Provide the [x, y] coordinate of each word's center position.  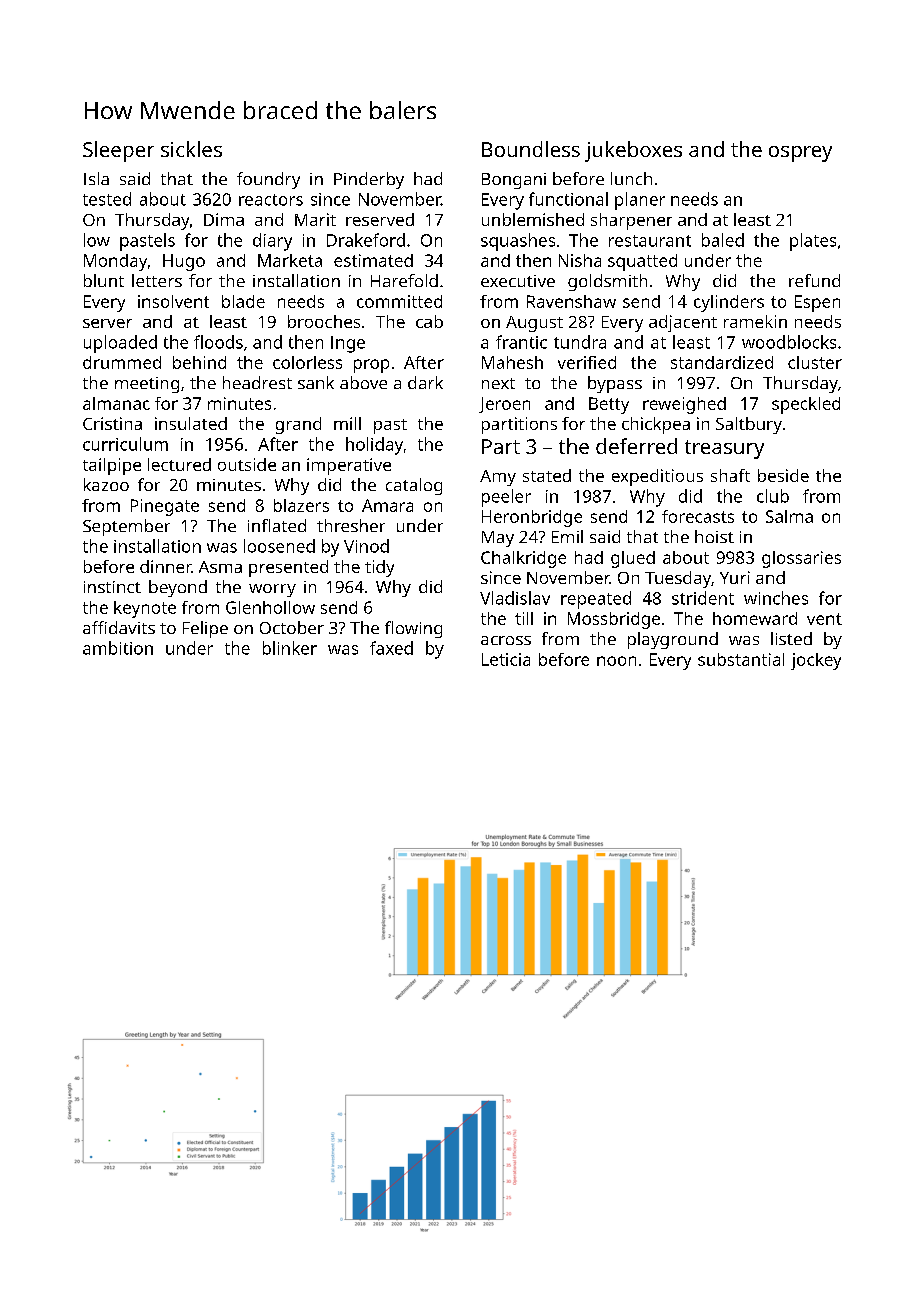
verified [587, 362]
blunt [104, 280]
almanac [116, 403]
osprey [800, 154]
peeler [506, 498]
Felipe [205, 629]
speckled [806, 405]
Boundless [531, 149]
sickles [191, 149]
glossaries [801, 559]
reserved [380, 219]
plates [813, 242]
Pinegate [165, 507]
